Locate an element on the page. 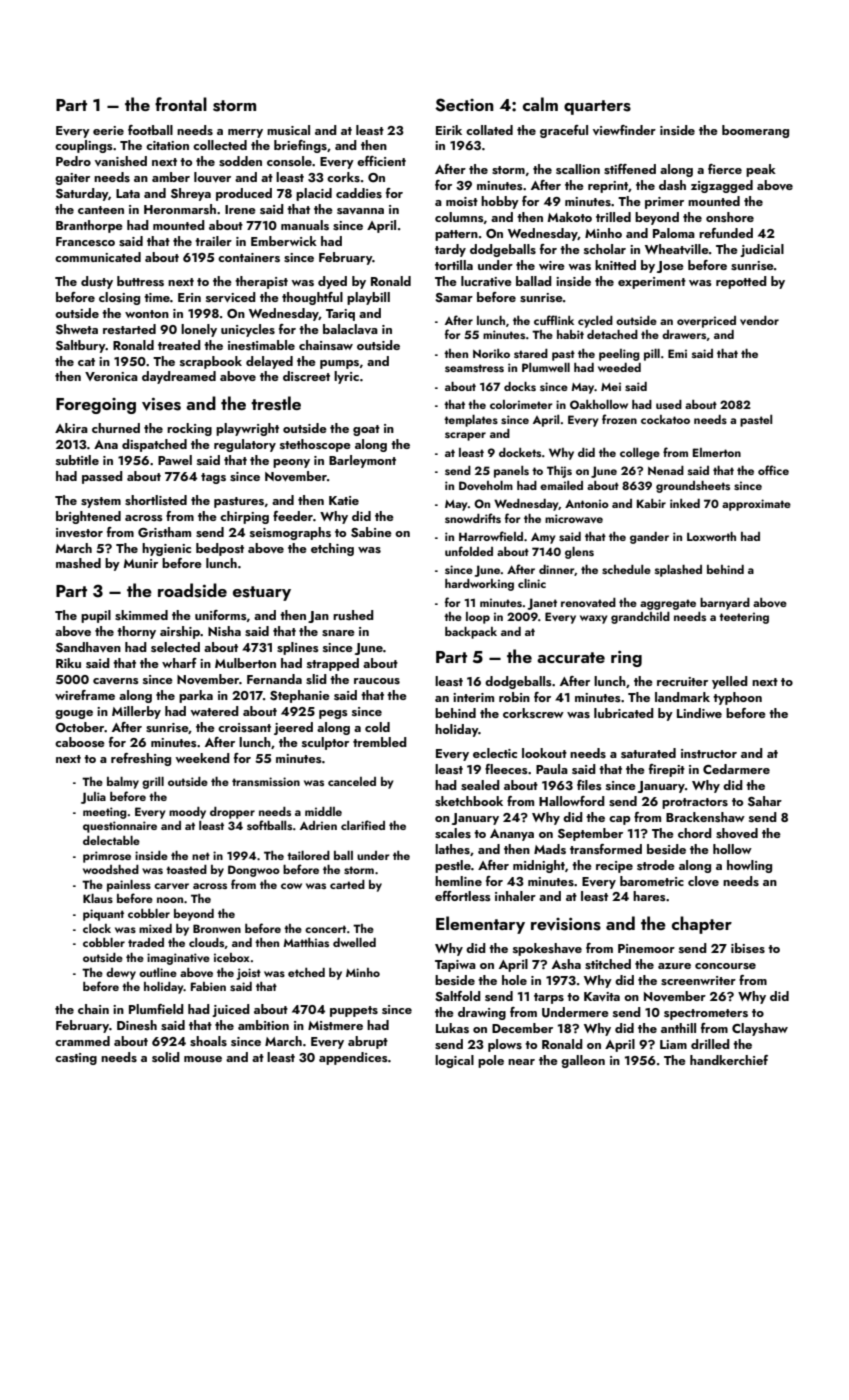 This document has height=1400, width=849. casting is located at coordinates (76, 1059).
